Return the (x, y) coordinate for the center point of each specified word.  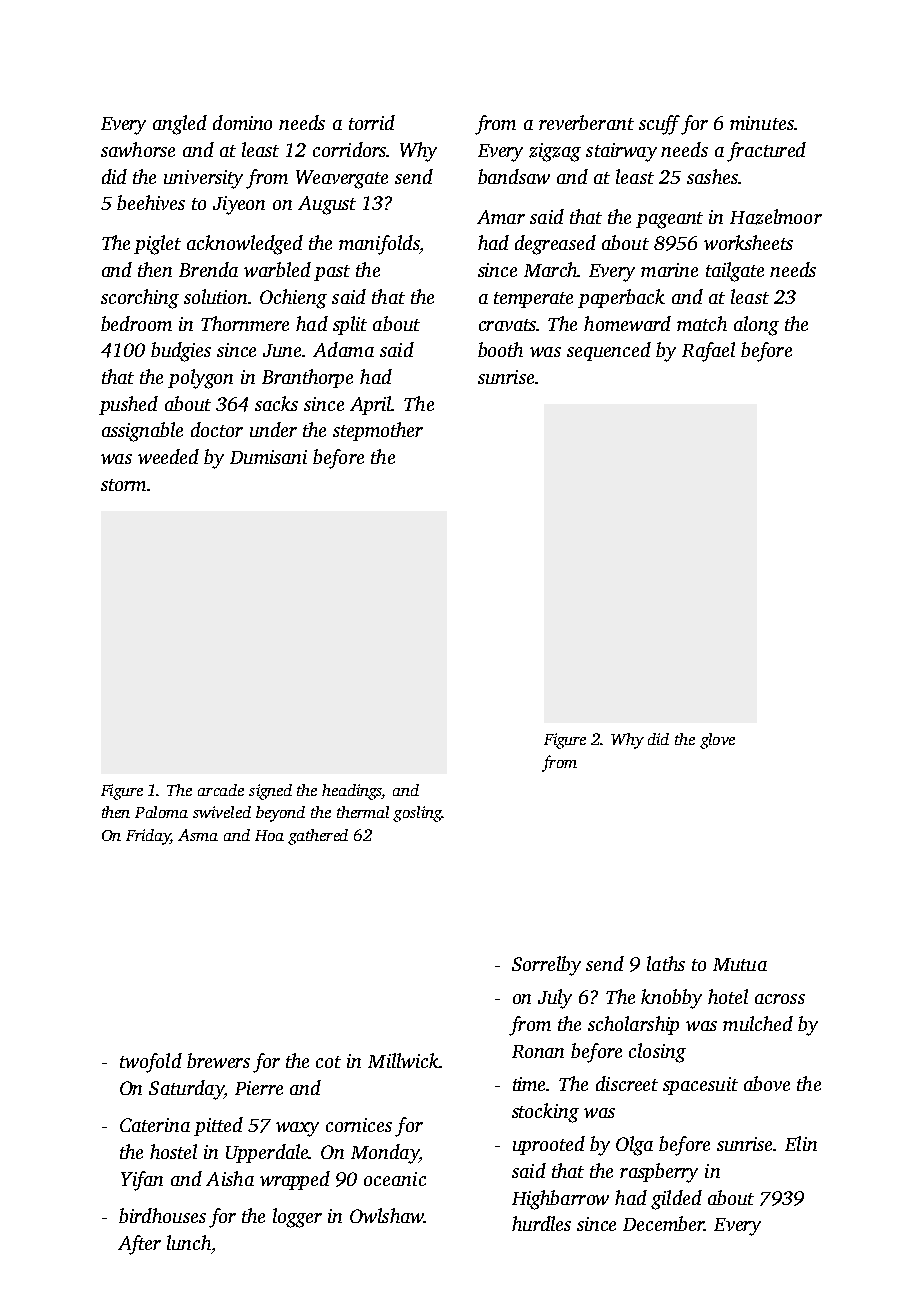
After (139, 1245)
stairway (621, 152)
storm (123, 485)
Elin (801, 1143)
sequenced (609, 351)
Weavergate (342, 179)
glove (717, 741)
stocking (545, 1113)
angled (180, 125)
